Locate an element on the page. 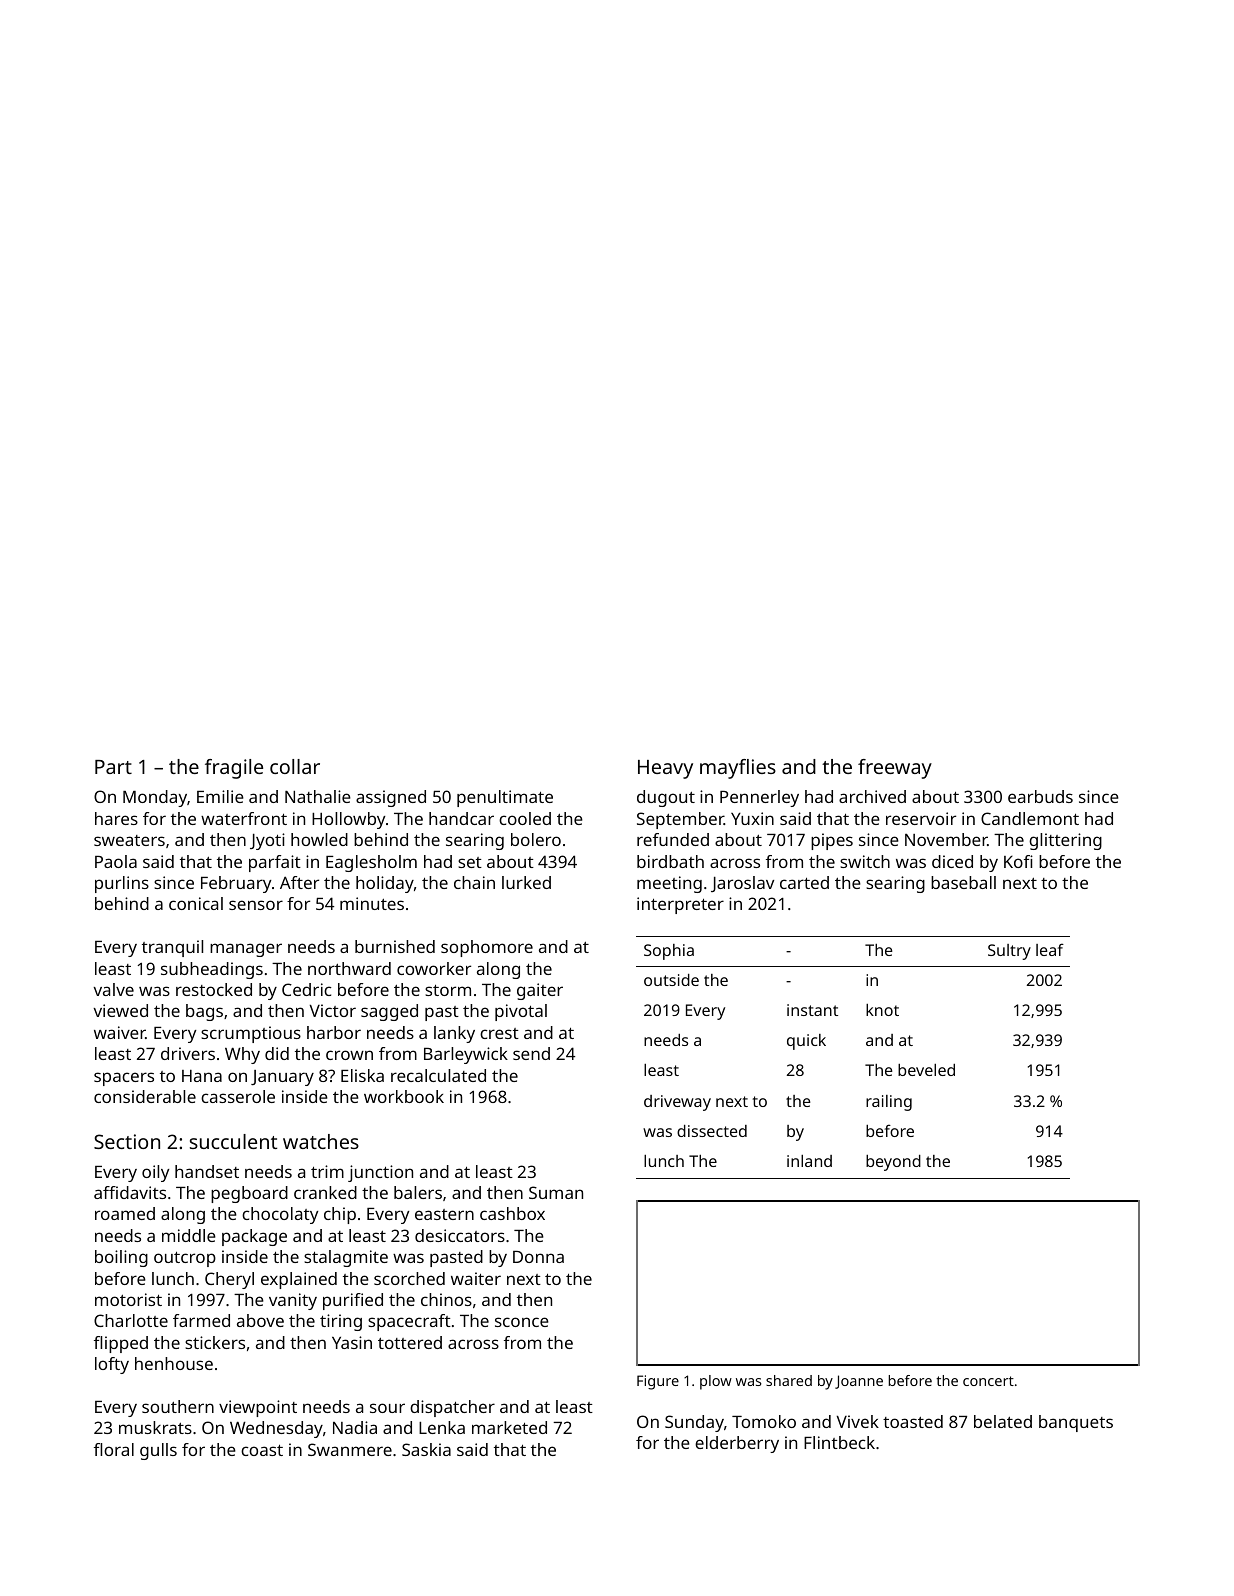 The image size is (1234, 1596). shared is located at coordinates (789, 1380).
